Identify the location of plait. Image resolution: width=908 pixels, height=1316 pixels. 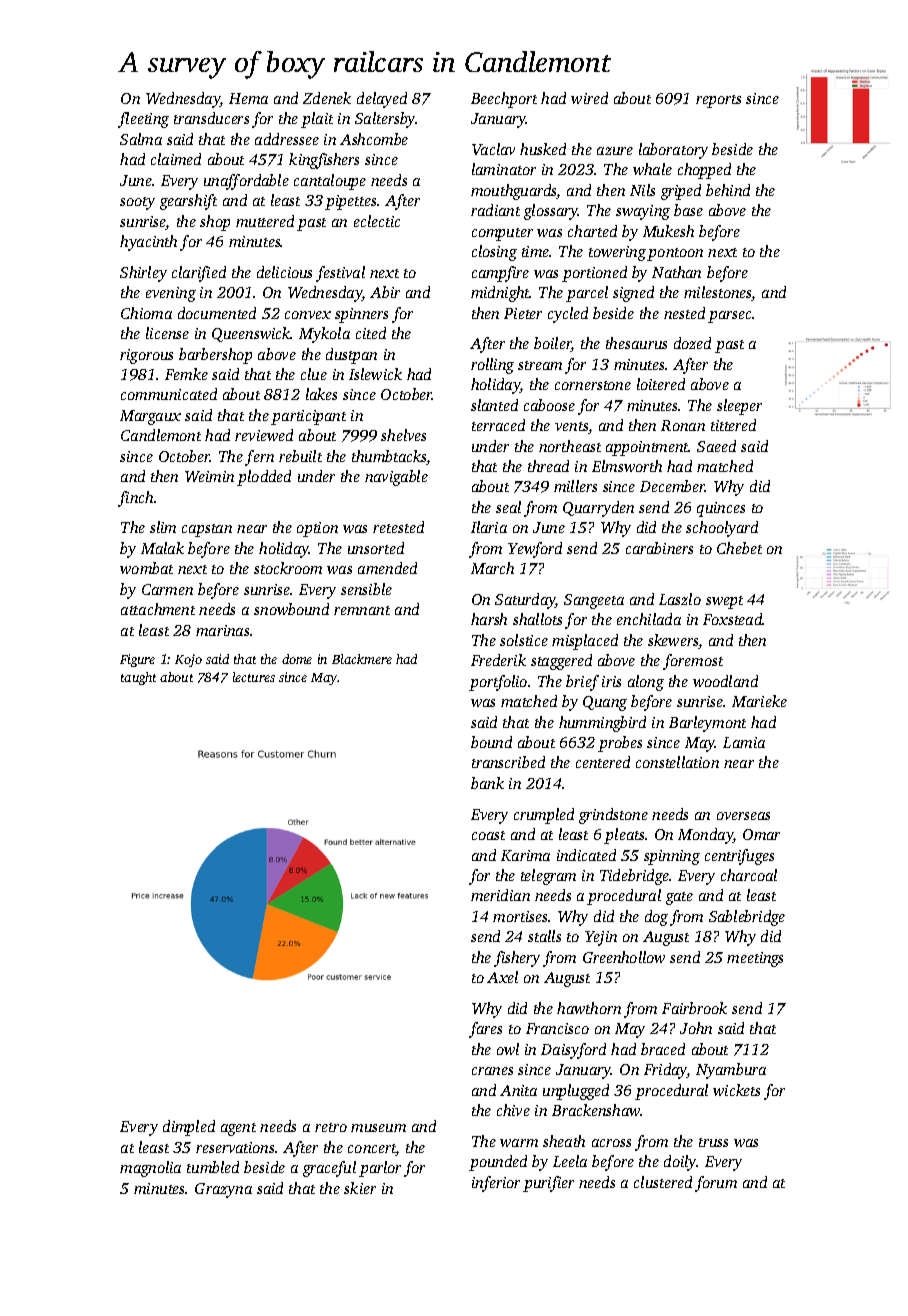
(317, 120).
